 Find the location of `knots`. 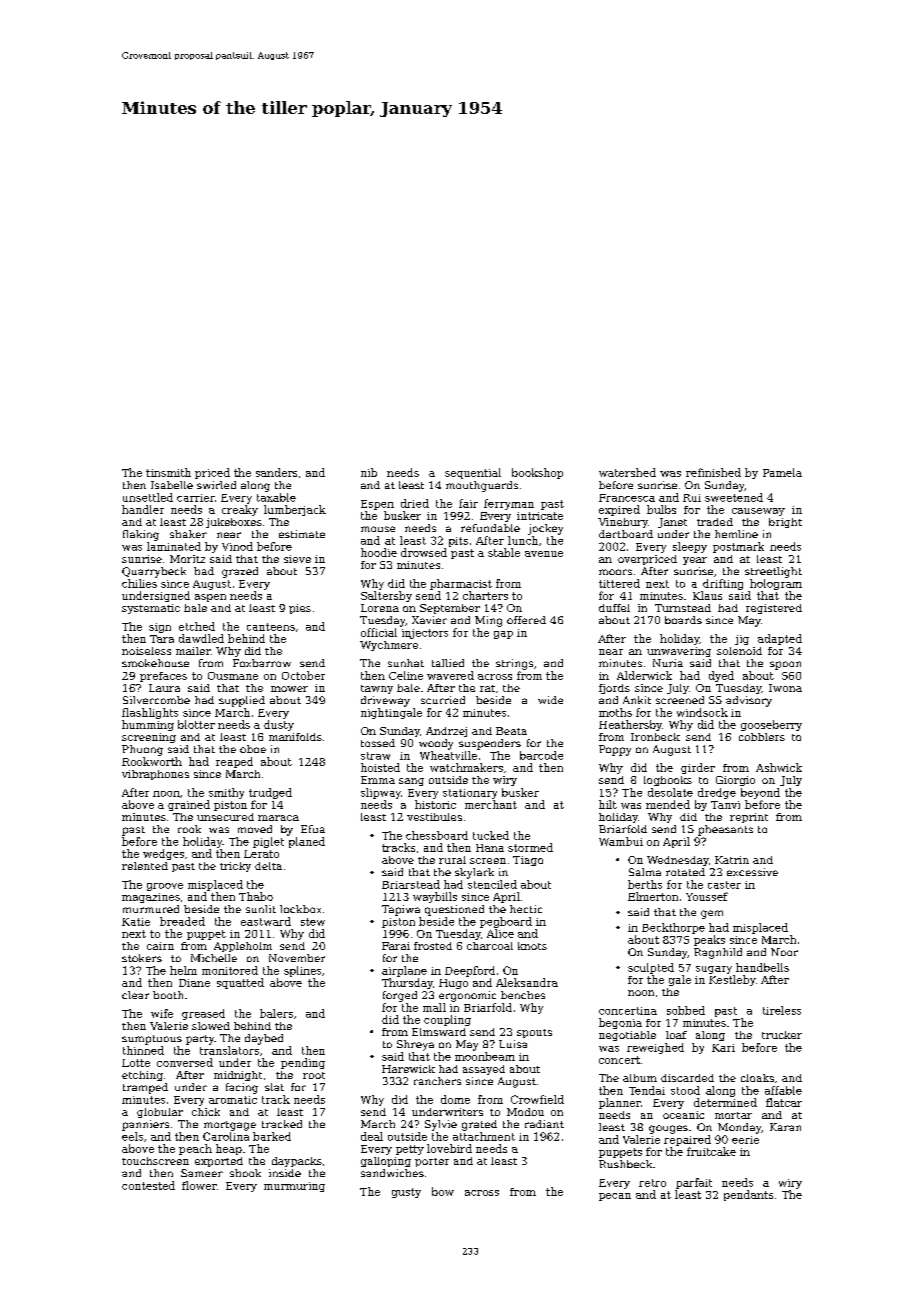

knots is located at coordinates (532, 946).
